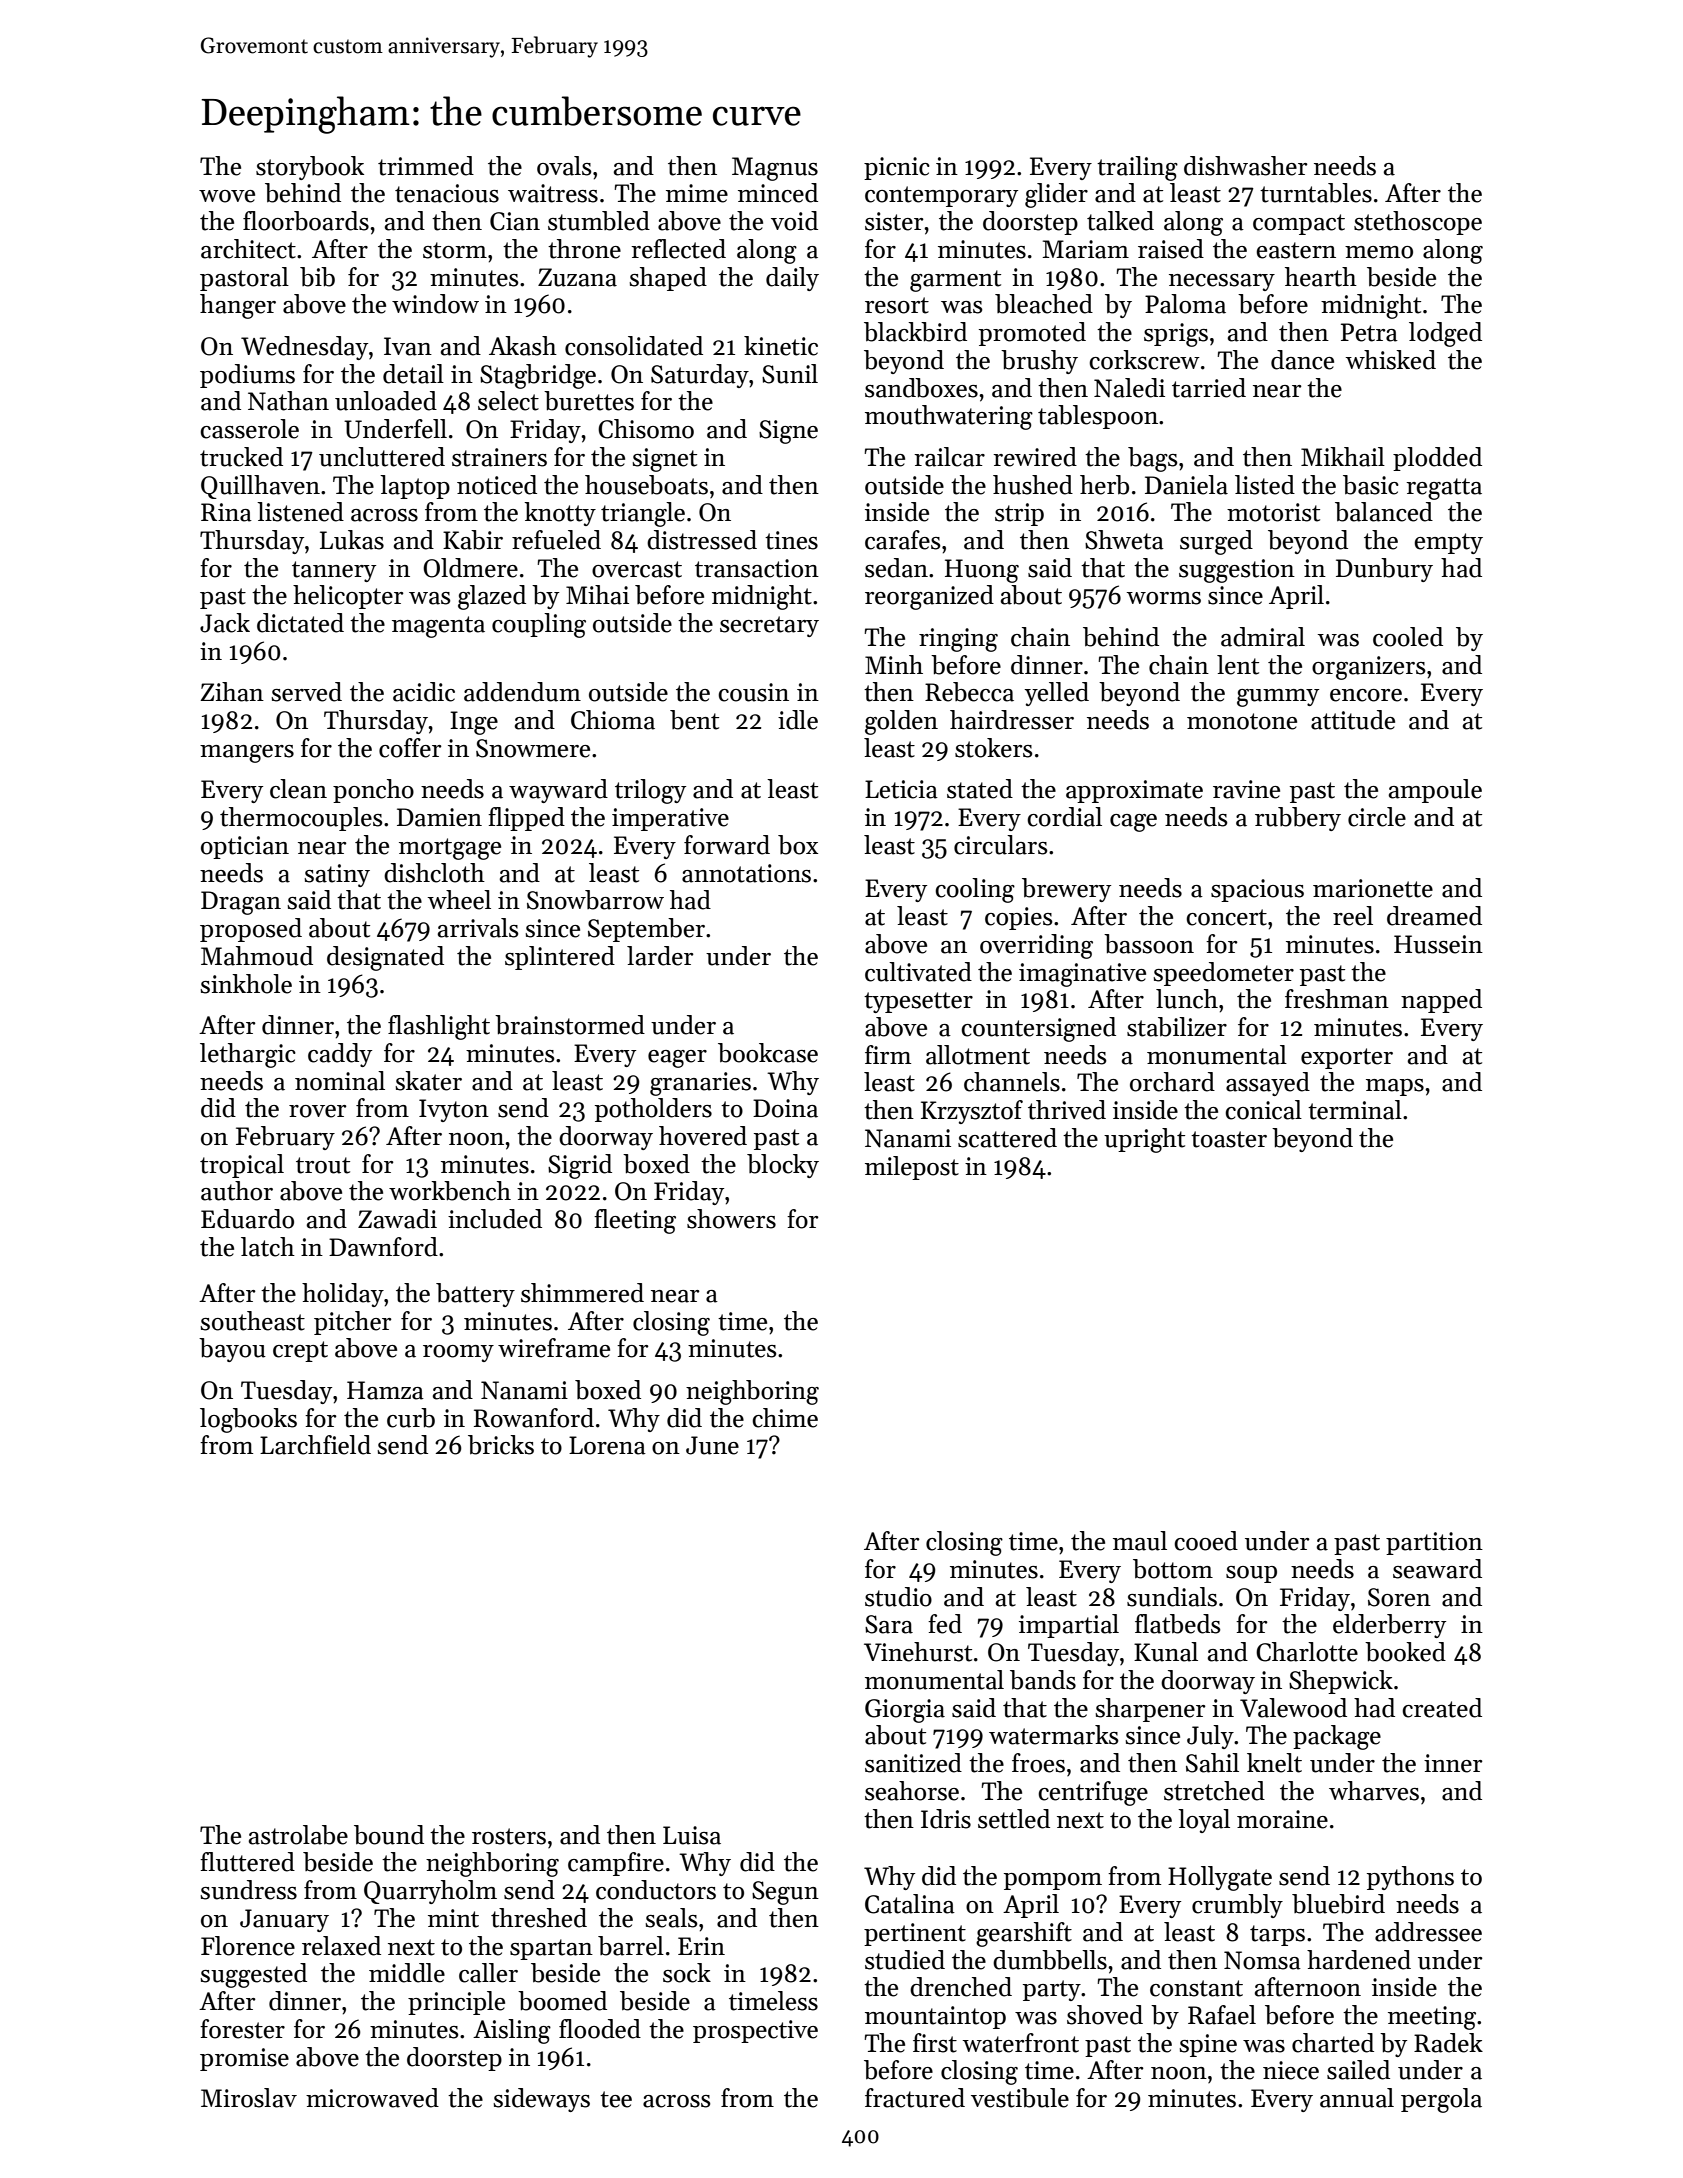 The width and height of the image is (1683, 2178). Describe the element at coordinates (428, 1081) in the image. I see `skater` at that location.
